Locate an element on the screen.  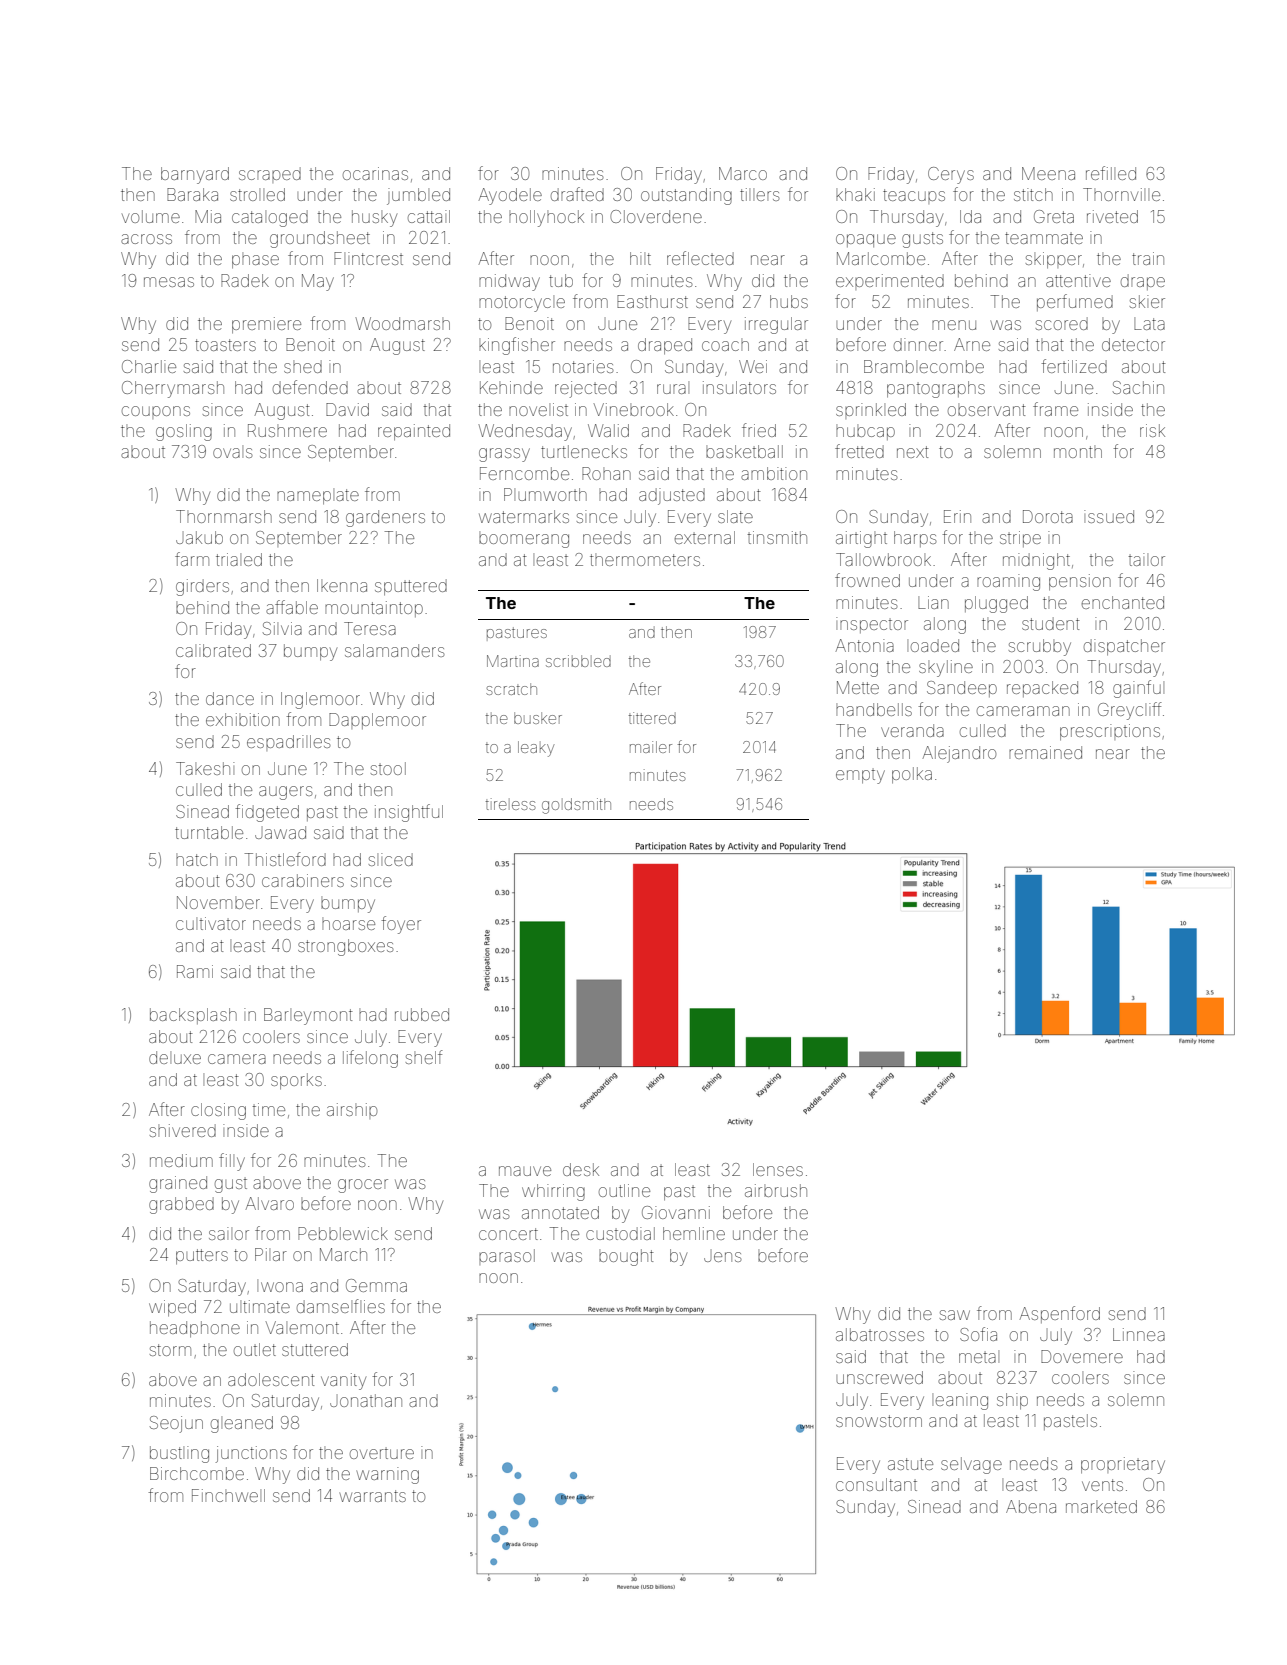
consultant is located at coordinates (876, 1484).
